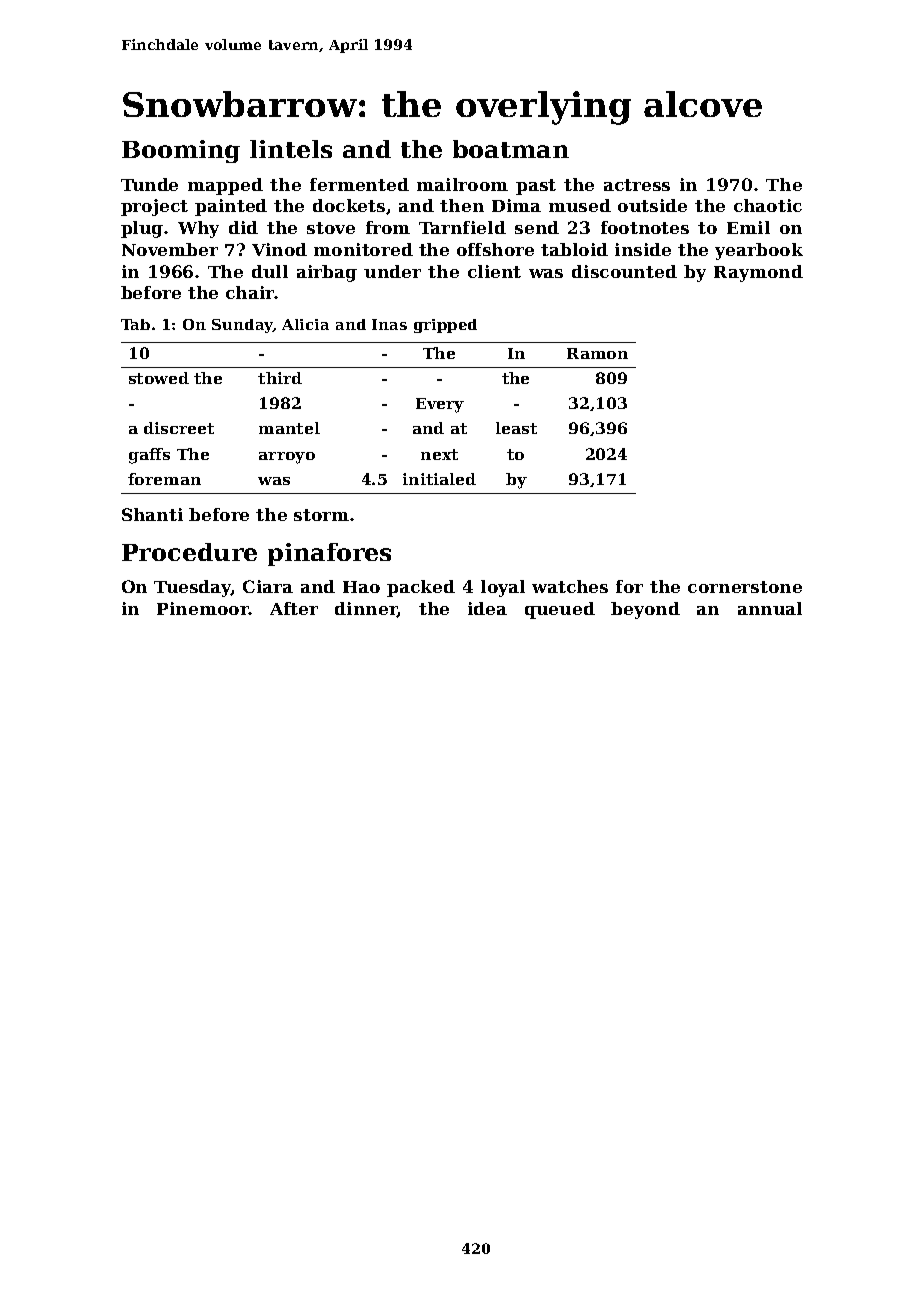 The height and width of the image is (1308, 924). Describe the element at coordinates (268, 586) in the image. I see `Ciara` at that location.
